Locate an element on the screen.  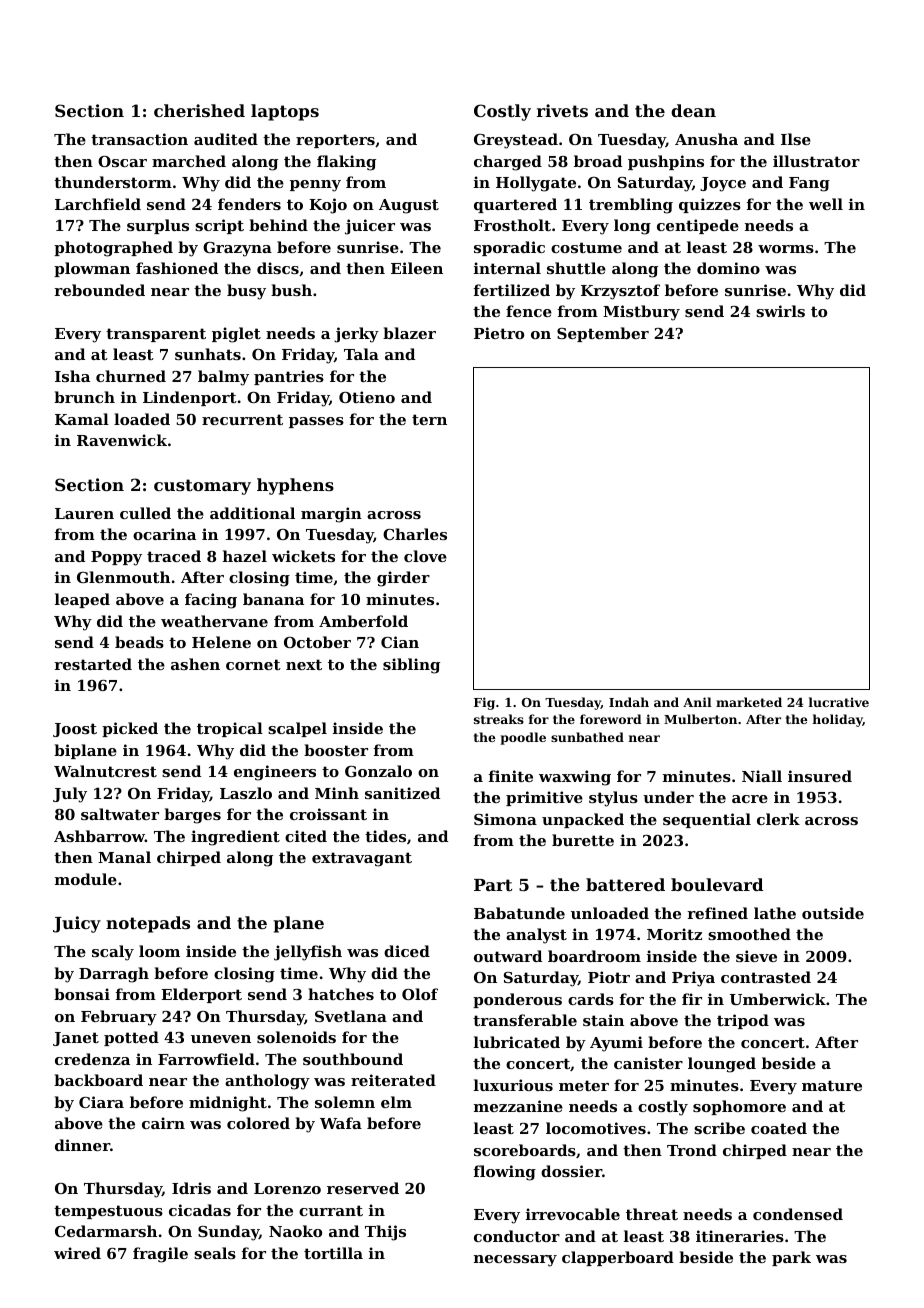
rivets is located at coordinates (562, 110).
